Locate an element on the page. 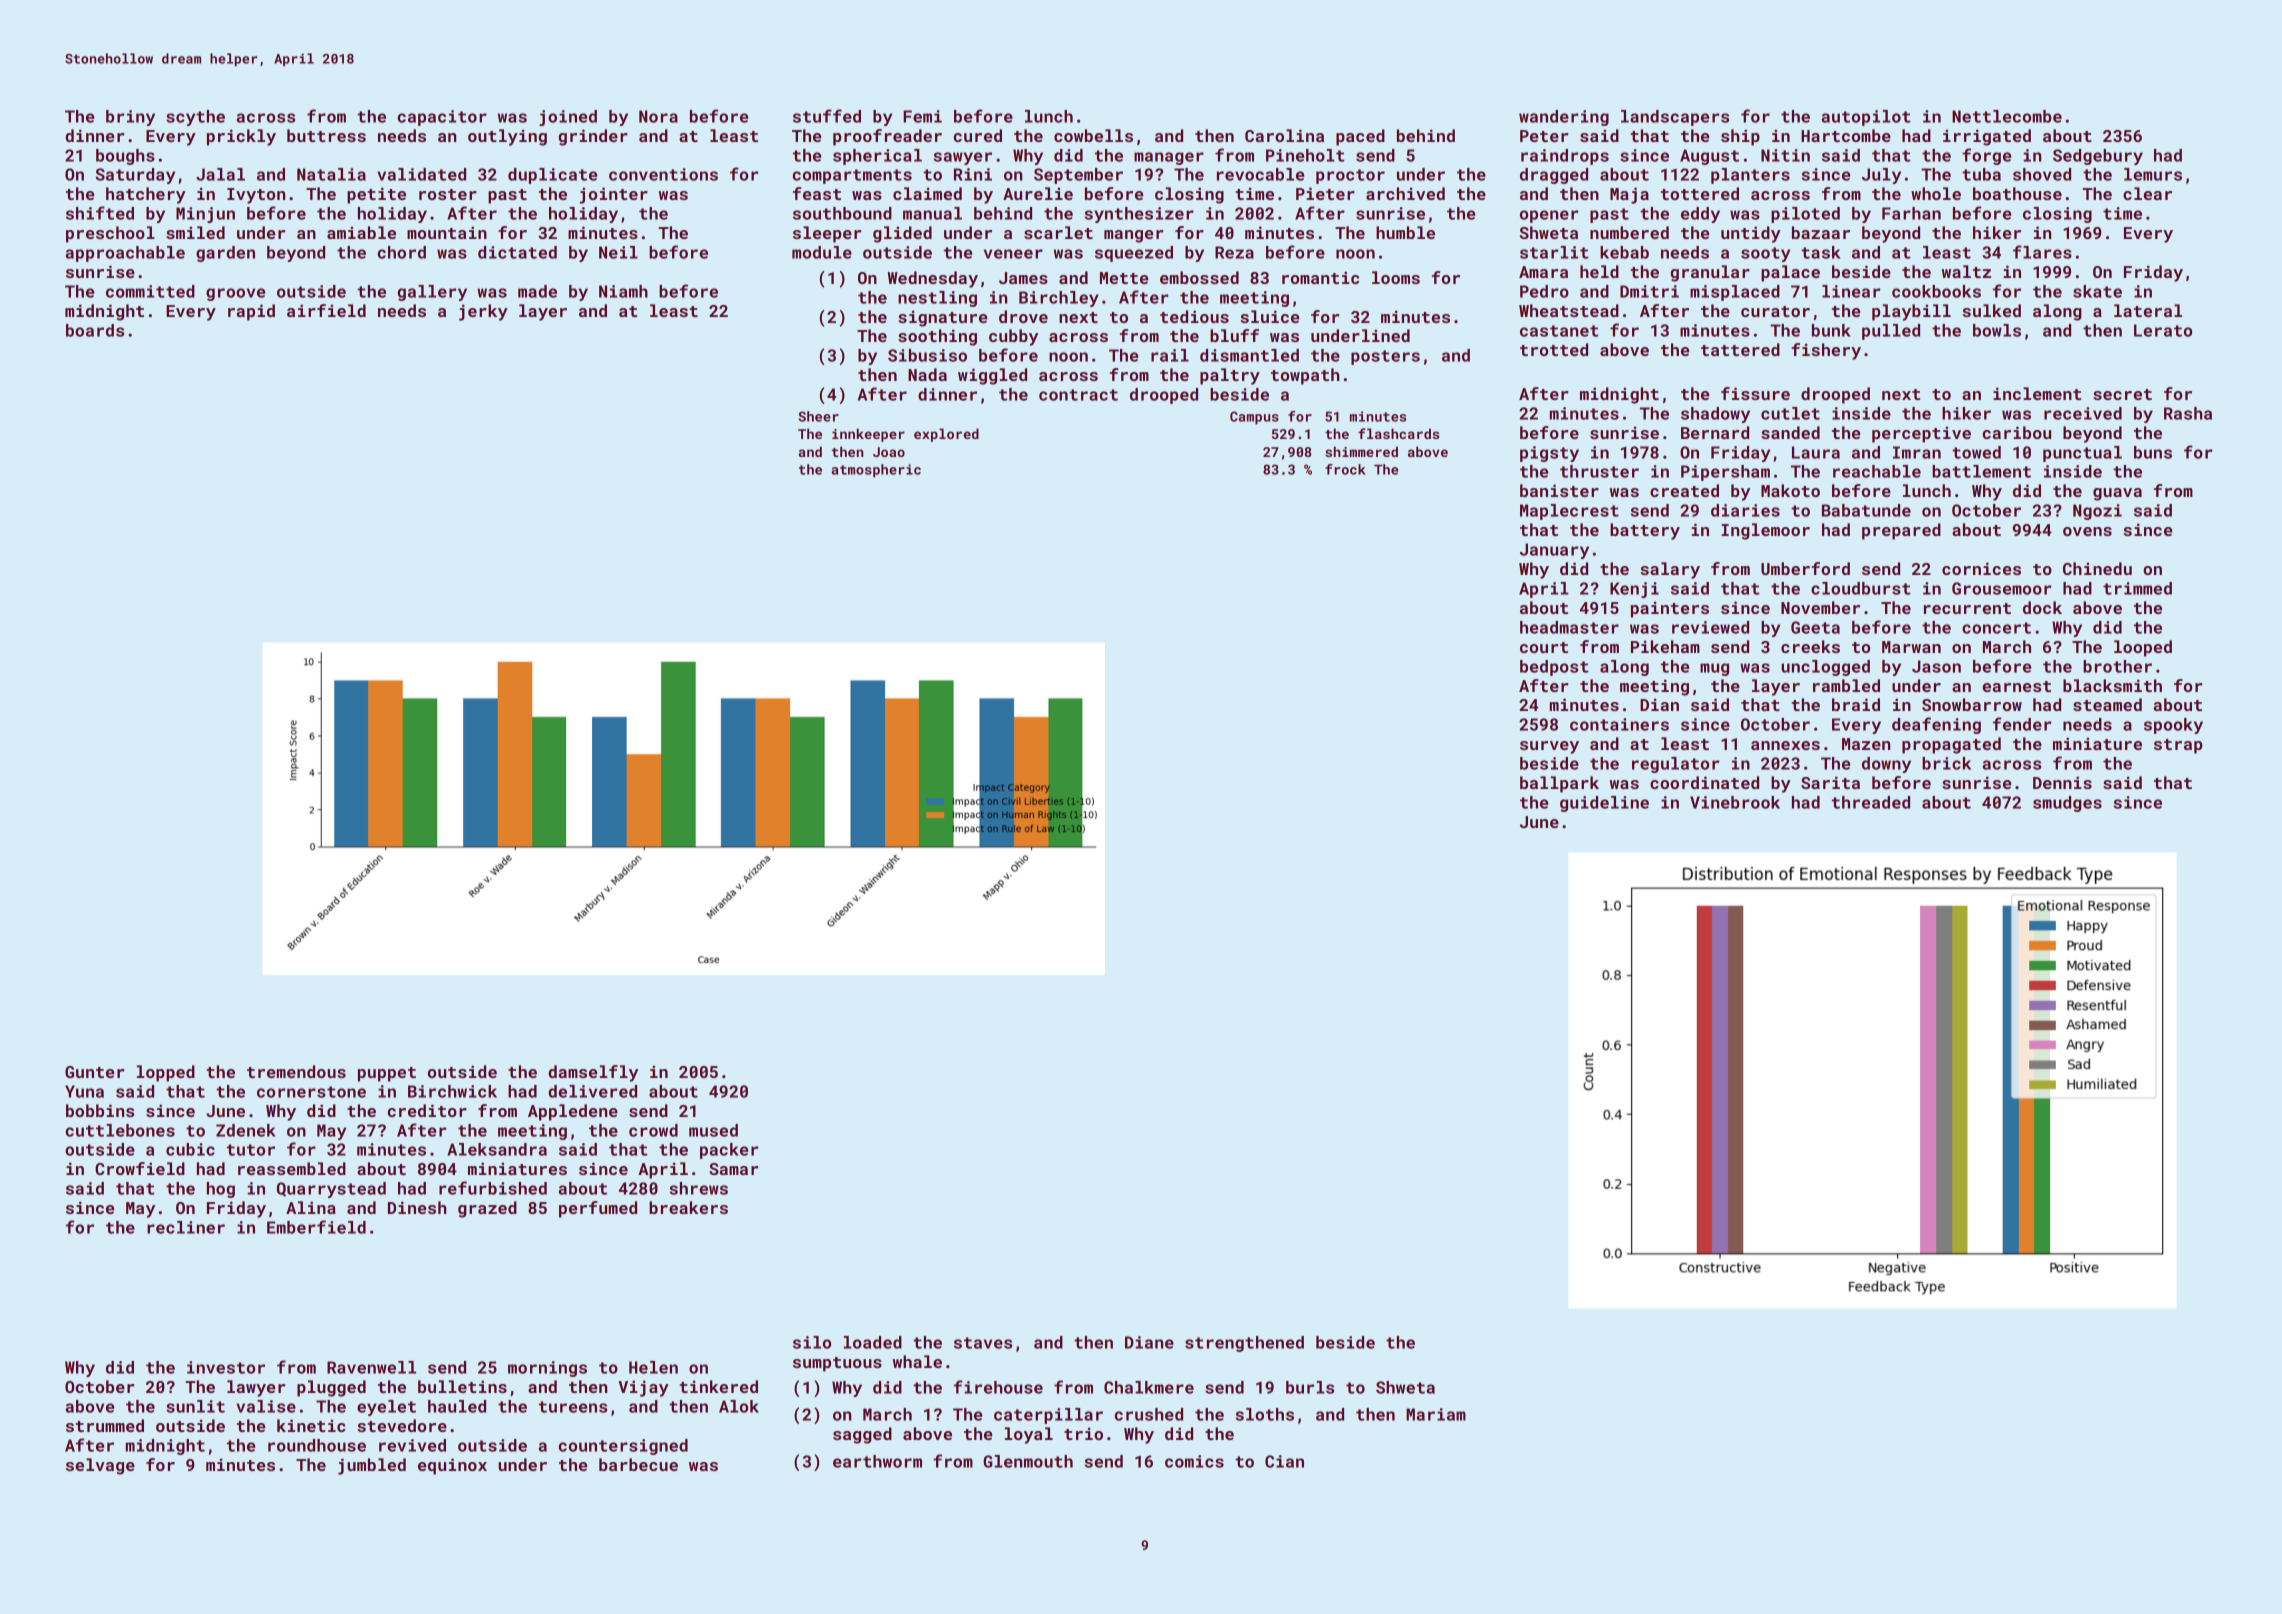 The height and width of the page is (1614, 2282). Chalkmere is located at coordinates (1149, 1387).
